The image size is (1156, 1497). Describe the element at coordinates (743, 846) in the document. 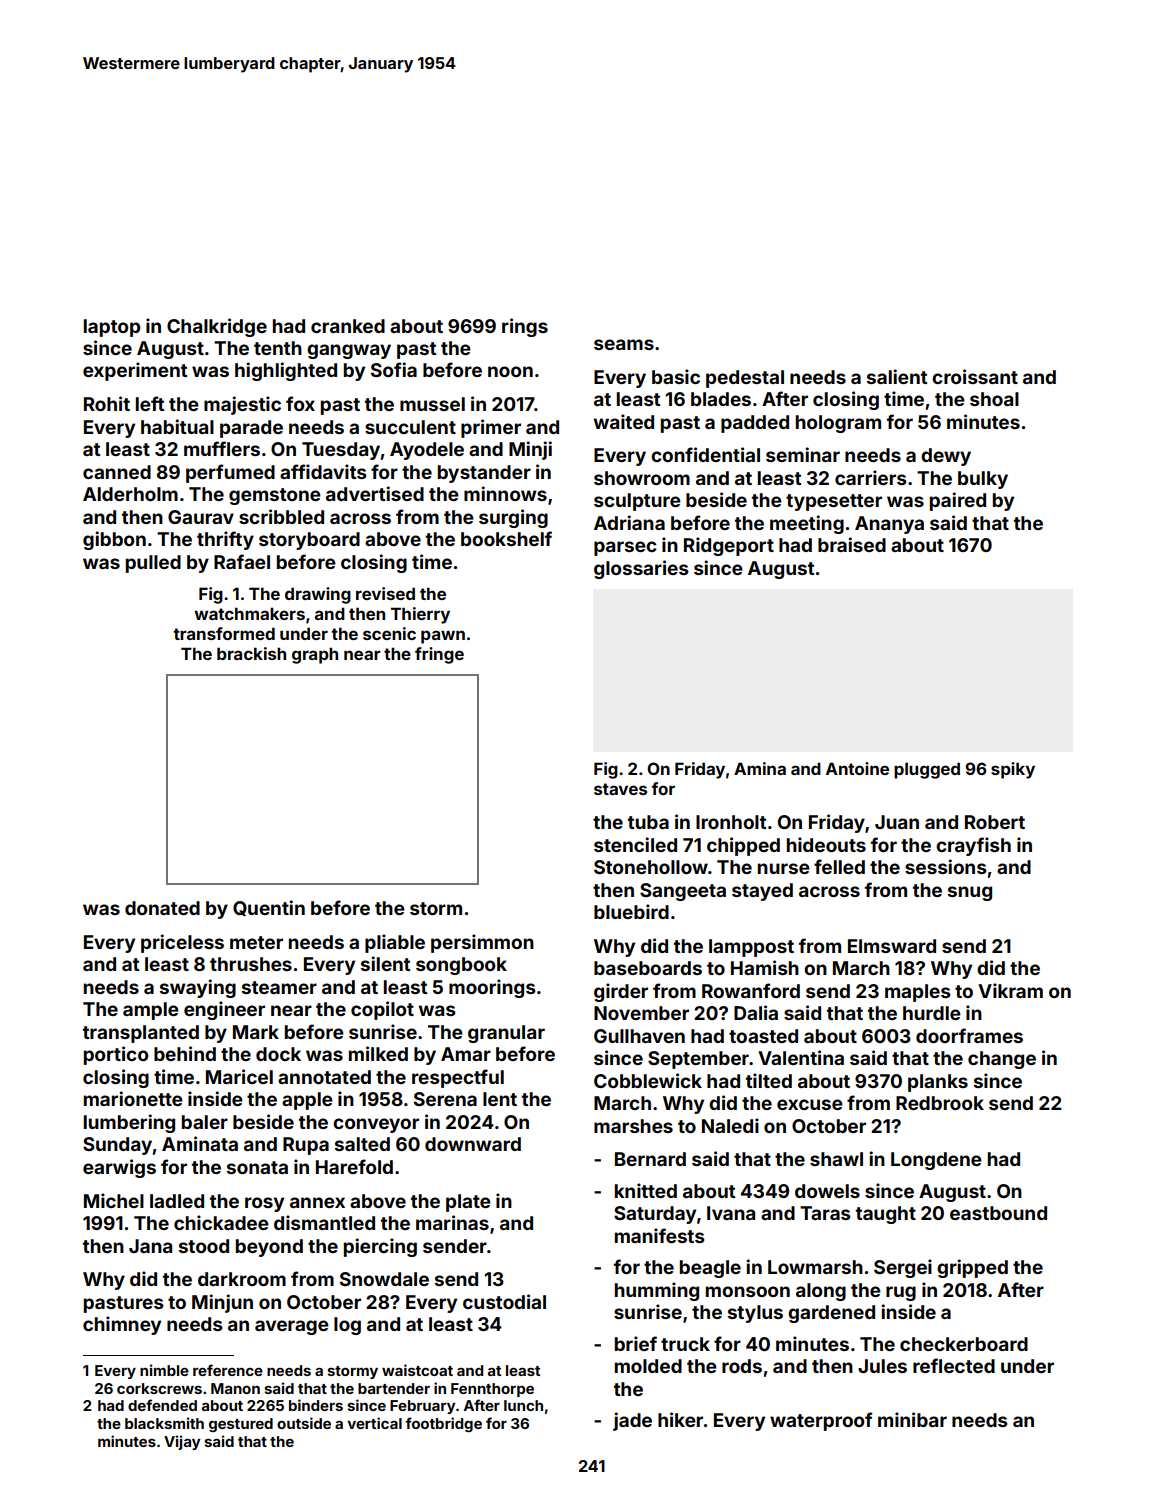

I see `chipped` at that location.
